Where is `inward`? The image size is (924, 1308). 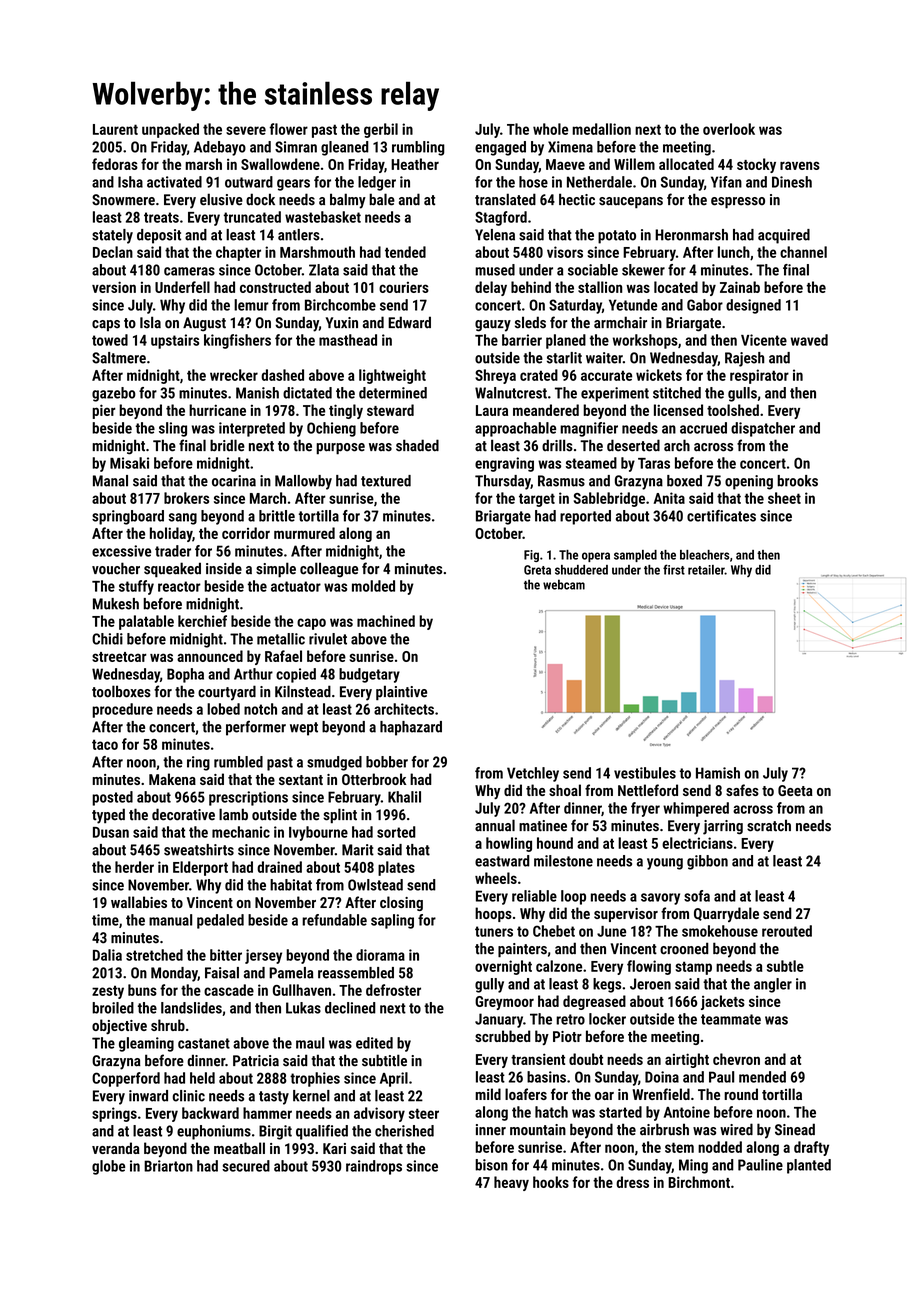 inward is located at coordinates (148, 1096).
